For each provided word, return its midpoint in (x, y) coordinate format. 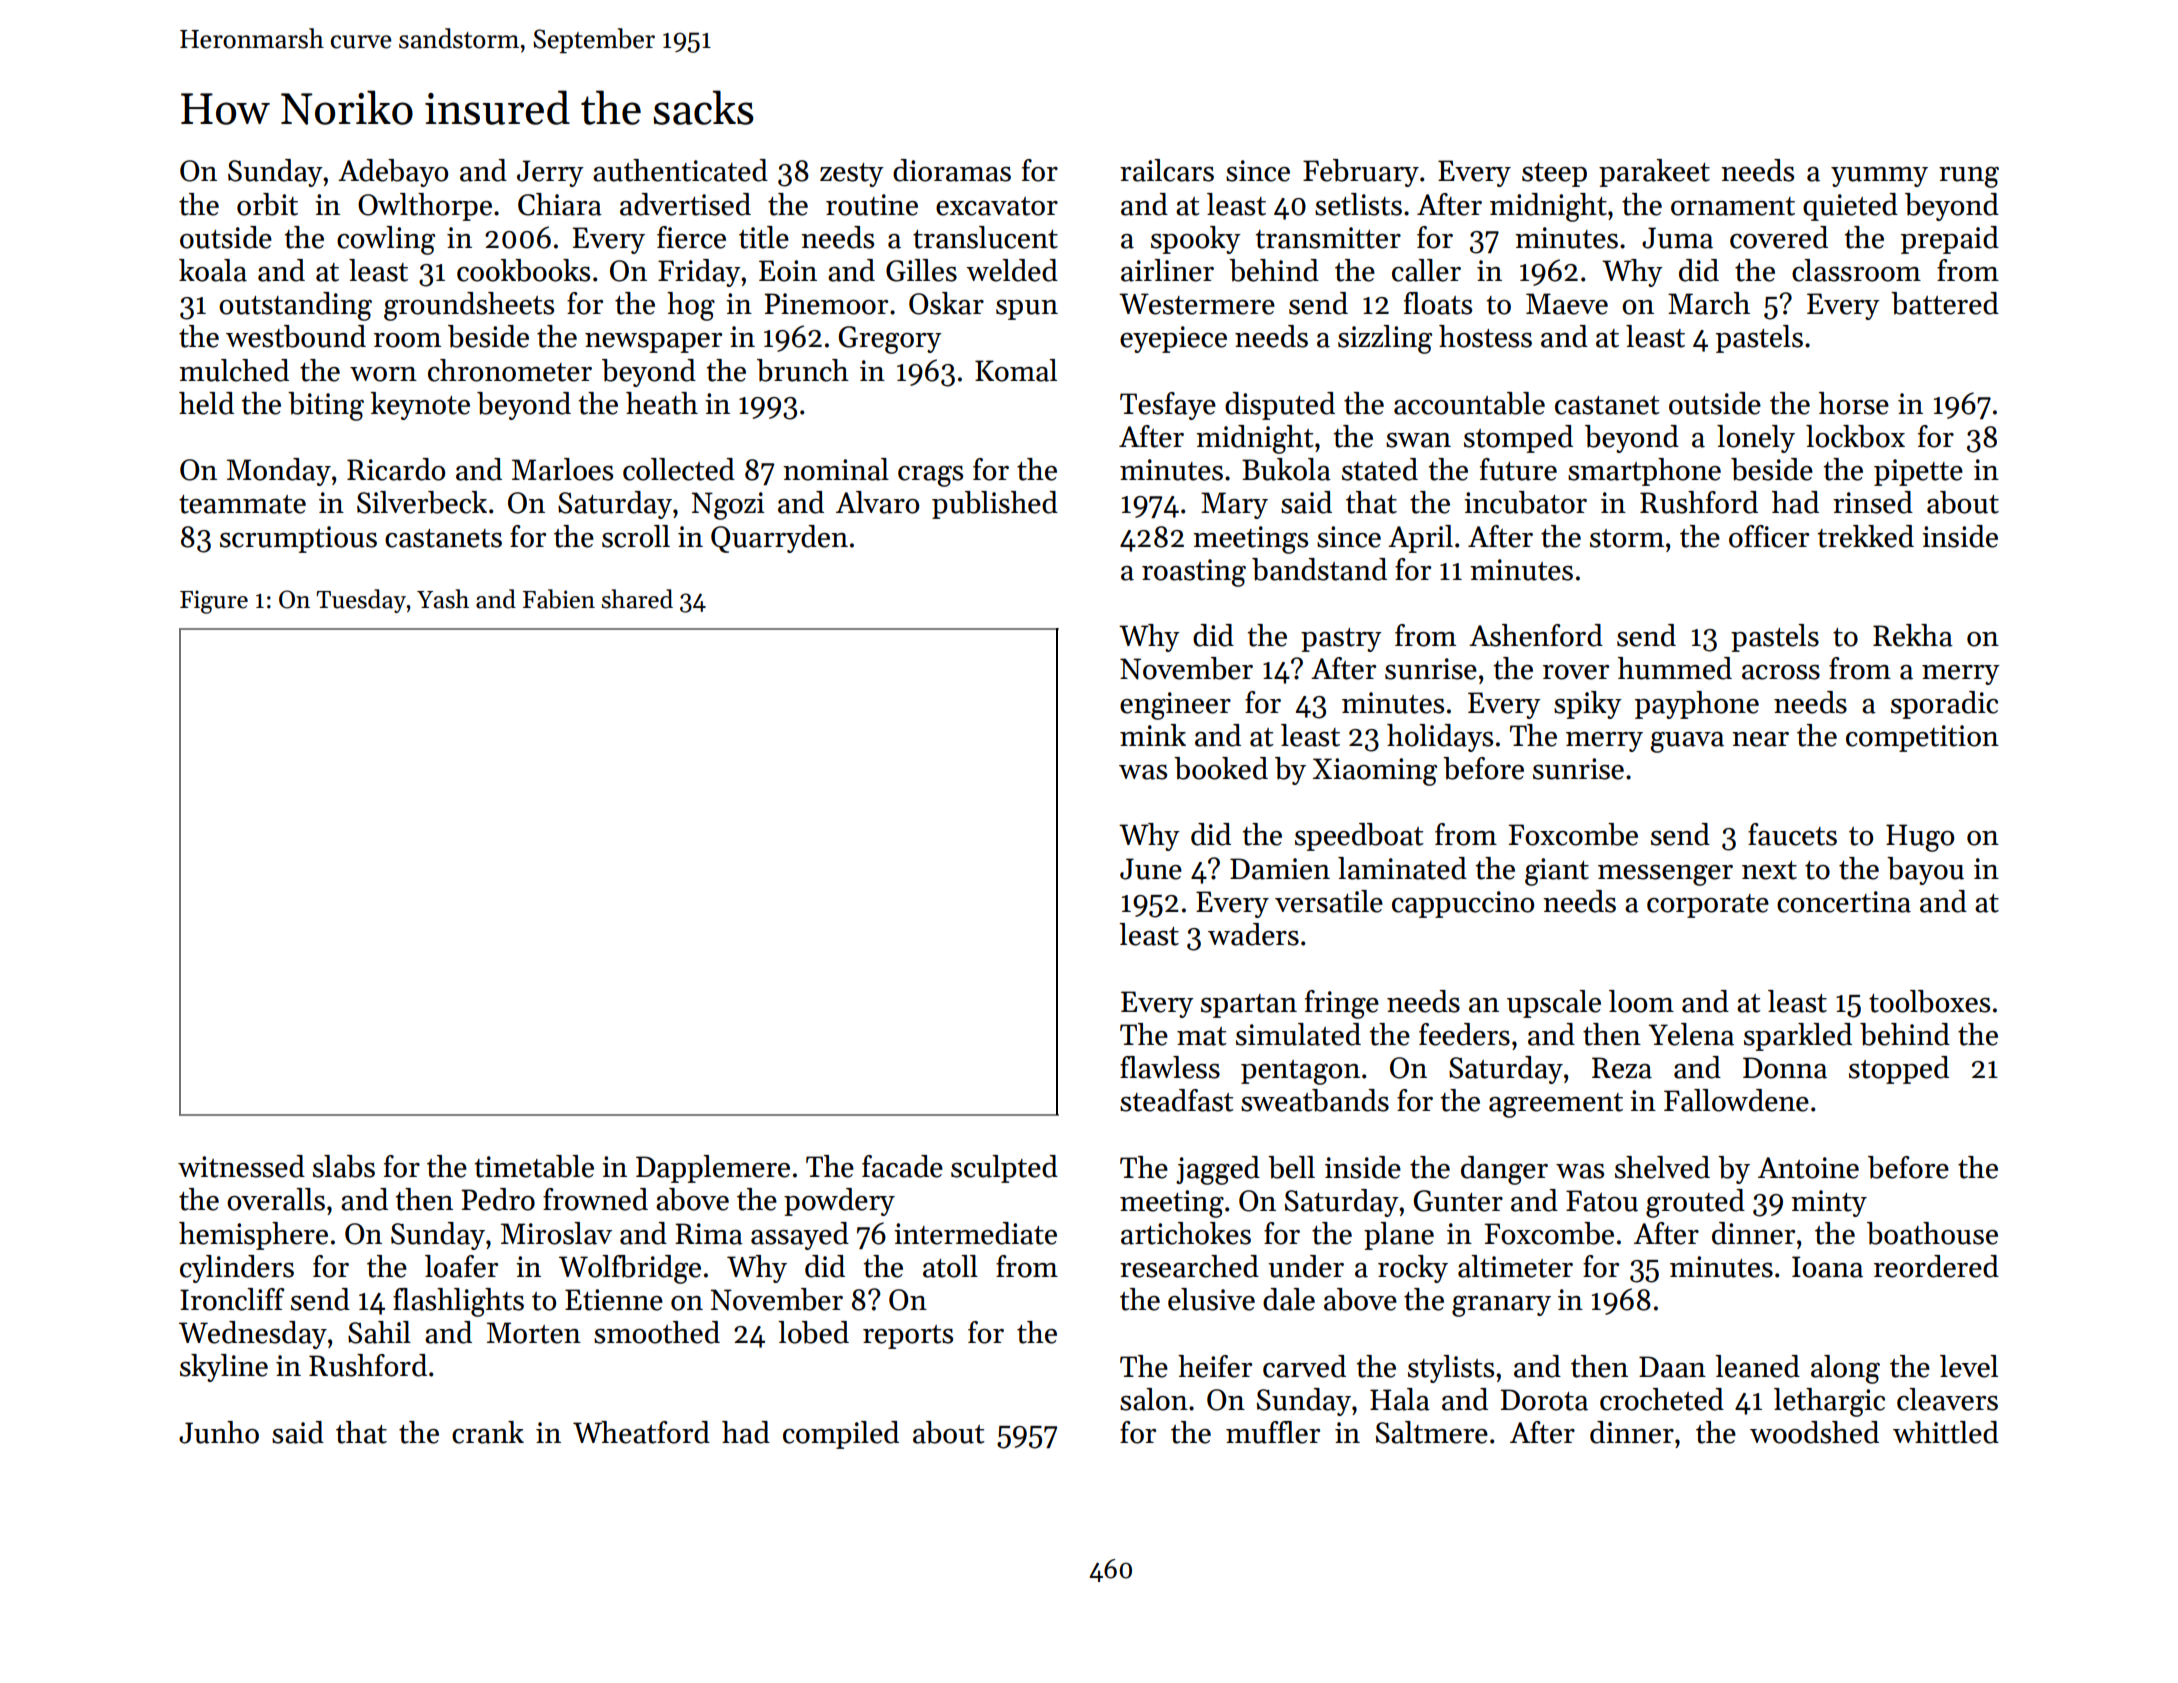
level (1969, 1366)
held (206, 403)
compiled (841, 1435)
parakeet (1654, 173)
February (1361, 173)
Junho (219, 1432)
